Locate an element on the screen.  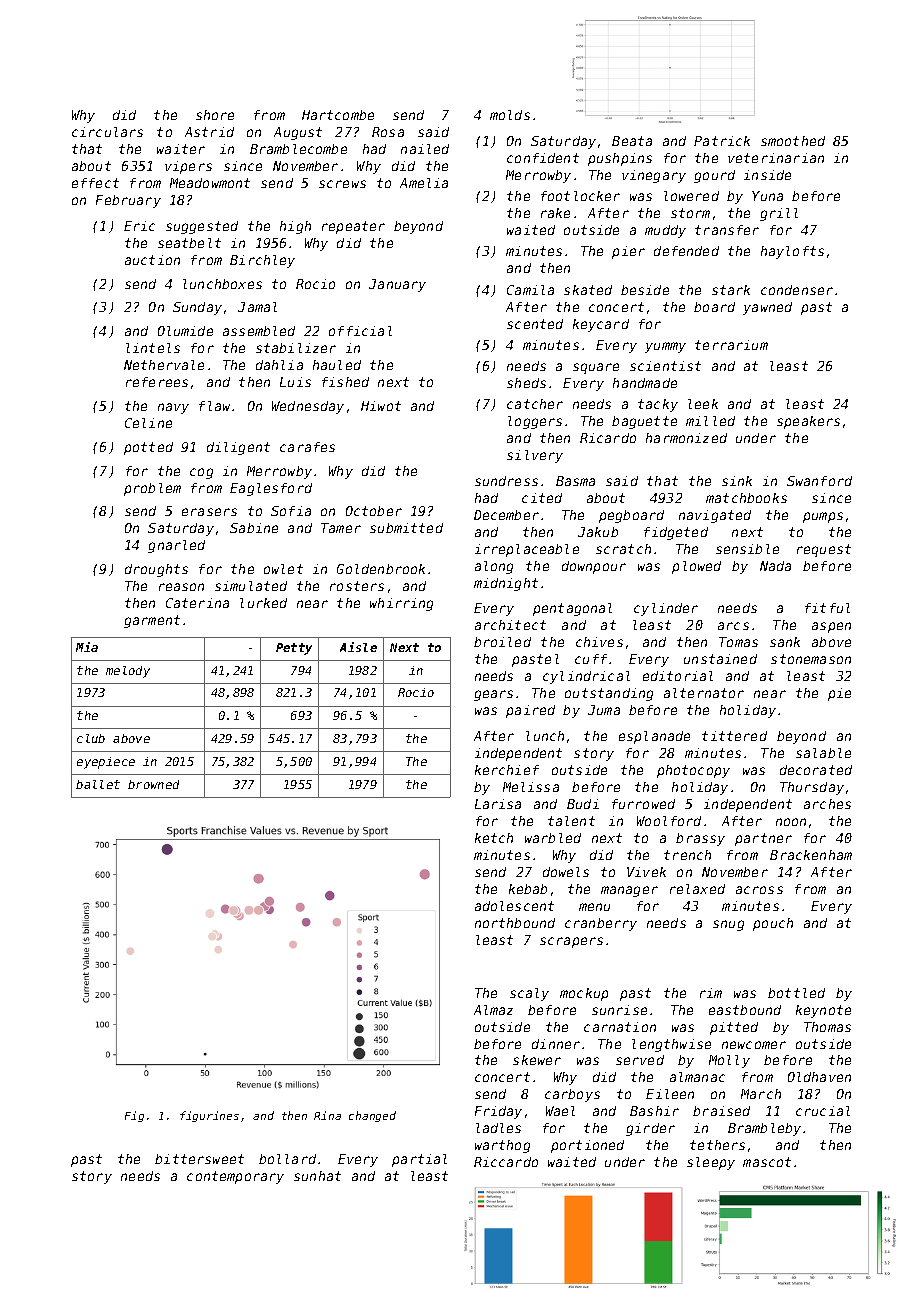
molds is located at coordinates (510, 115).
